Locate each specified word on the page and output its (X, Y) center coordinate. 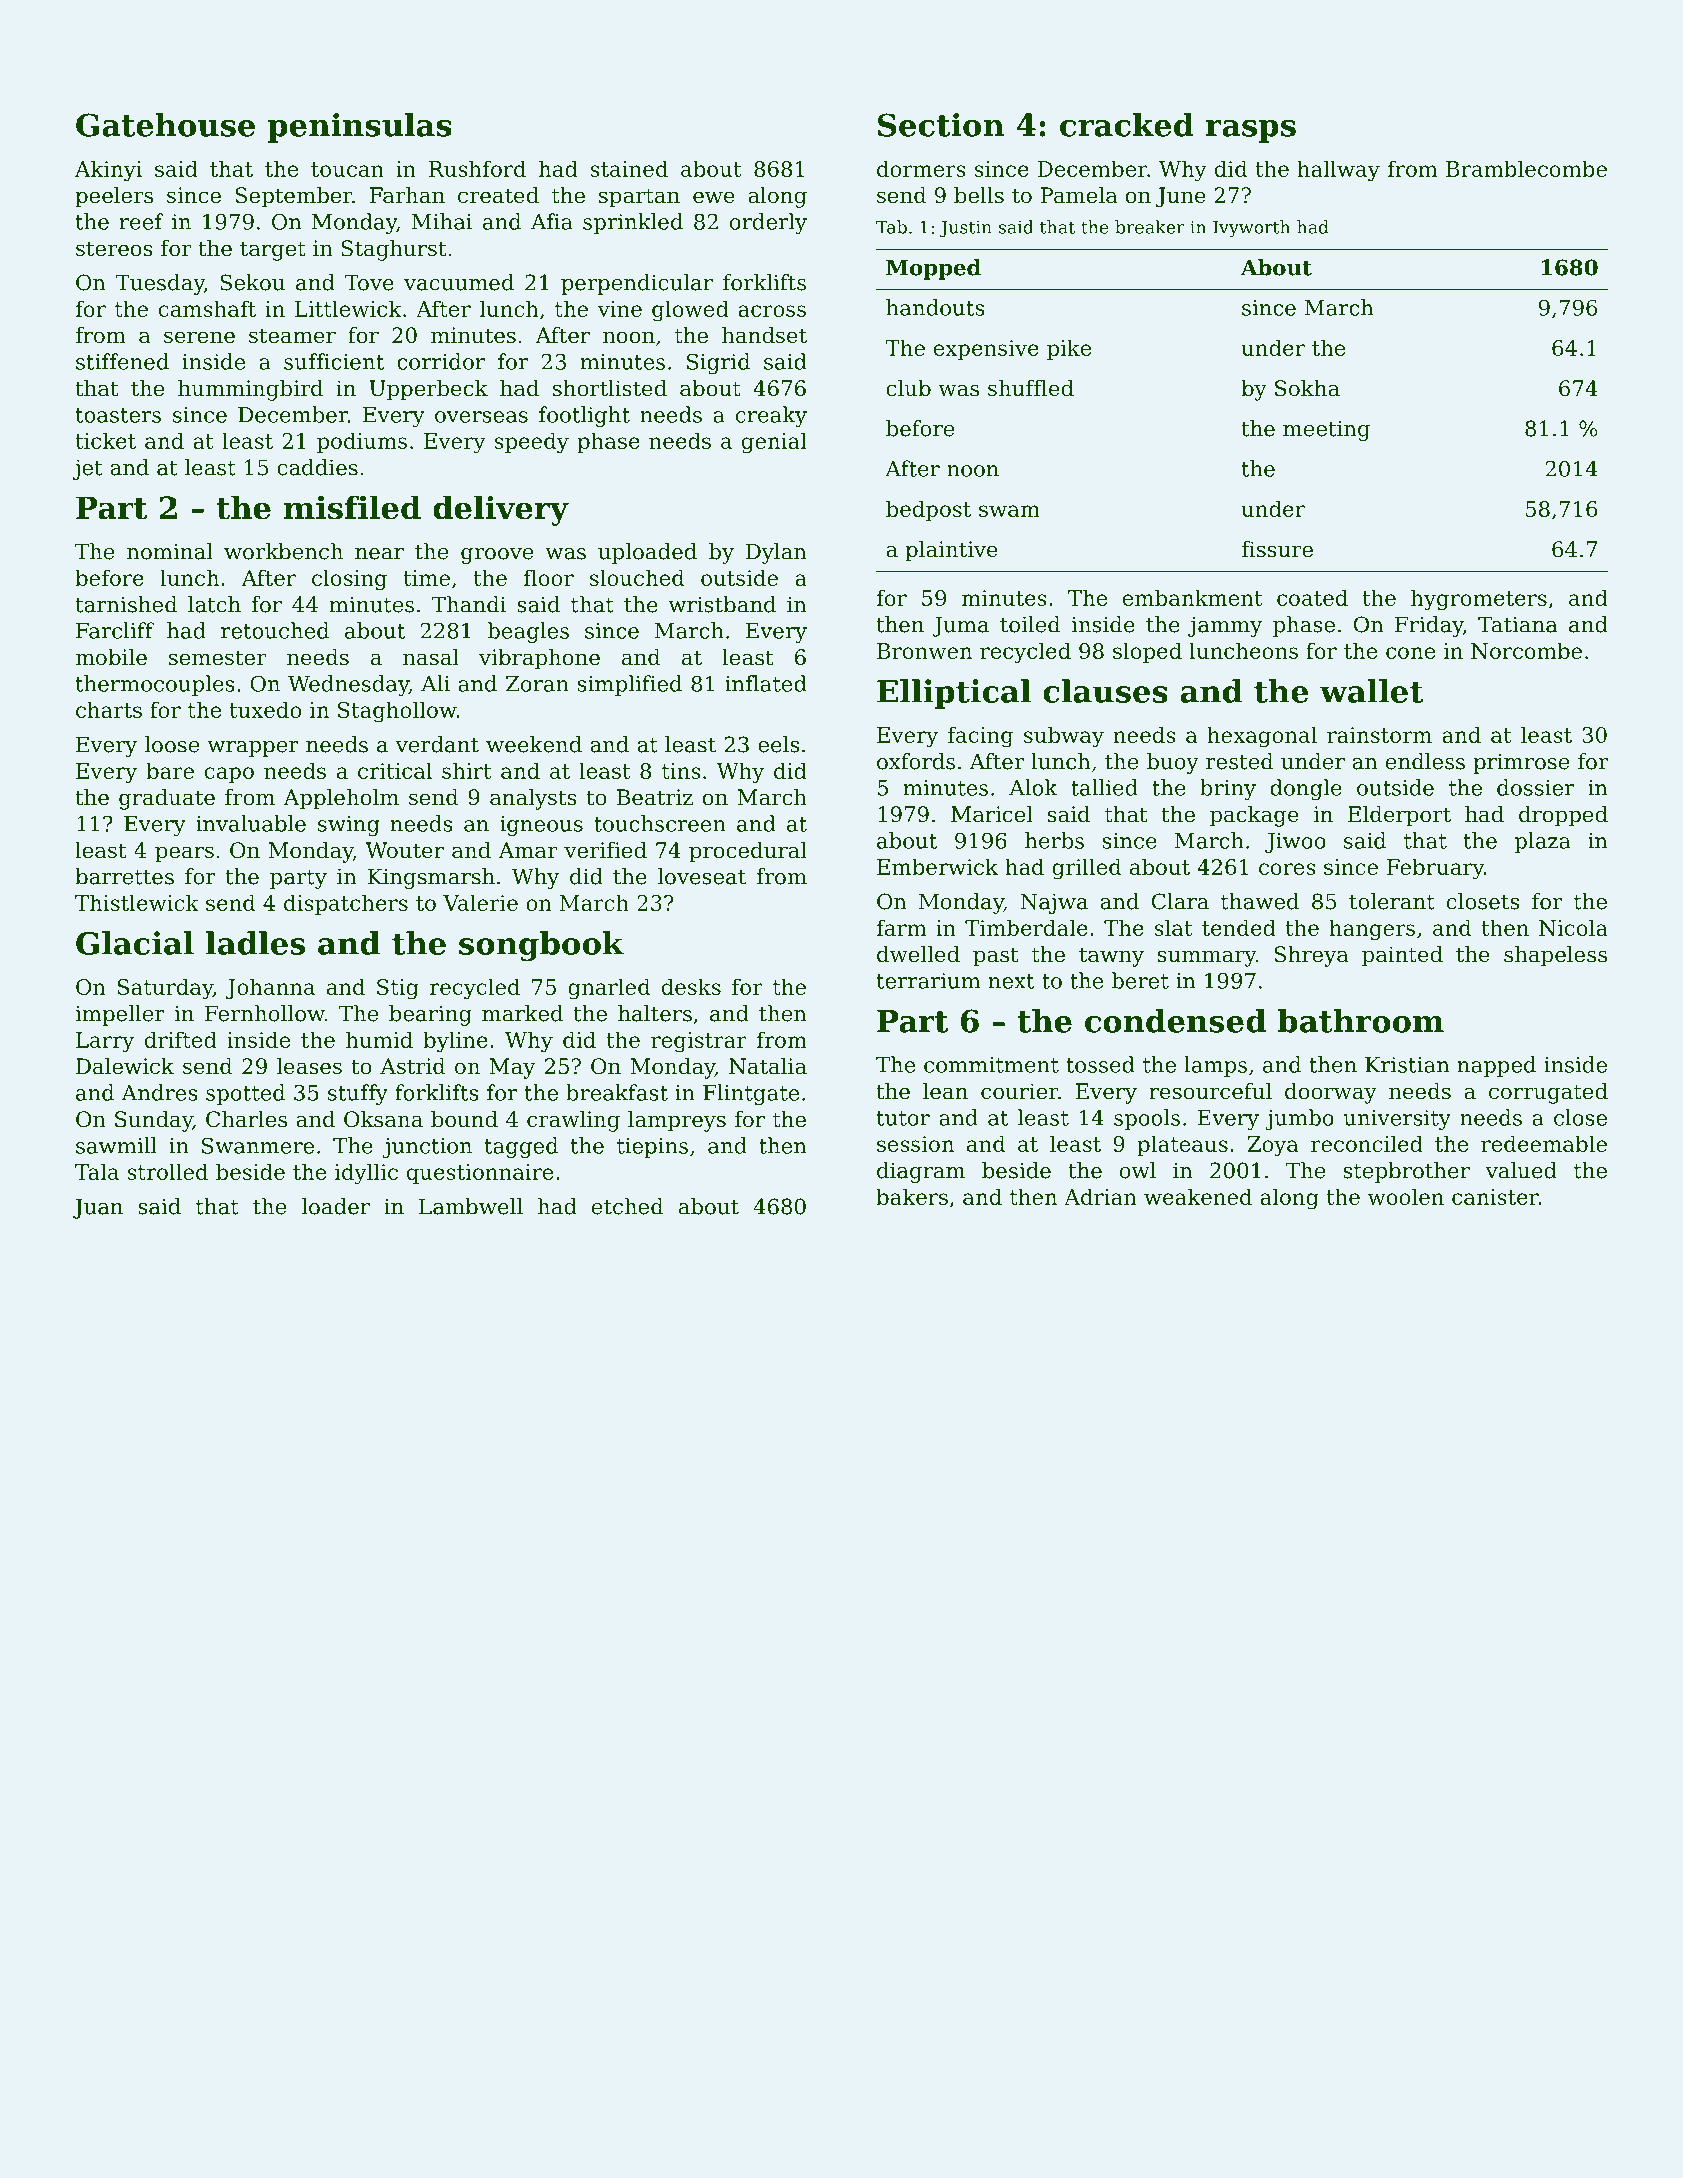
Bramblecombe (1526, 168)
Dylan (776, 553)
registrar (699, 1042)
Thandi (469, 604)
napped (1496, 1066)
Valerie (480, 902)
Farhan (407, 195)
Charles (246, 1119)
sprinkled (633, 223)
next (1011, 981)
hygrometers (1479, 600)
